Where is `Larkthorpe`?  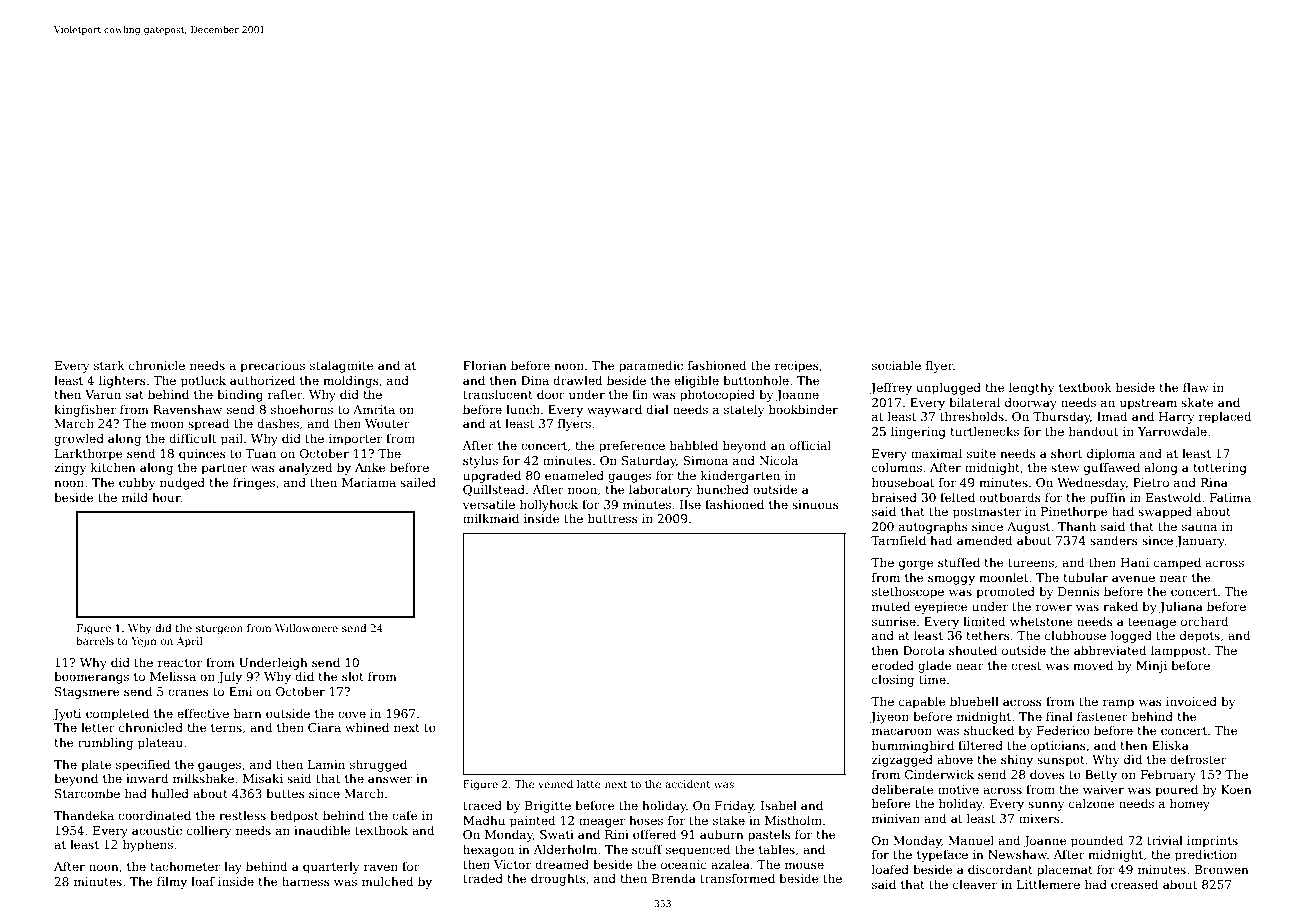 Larkthorpe is located at coordinates (89, 454).
